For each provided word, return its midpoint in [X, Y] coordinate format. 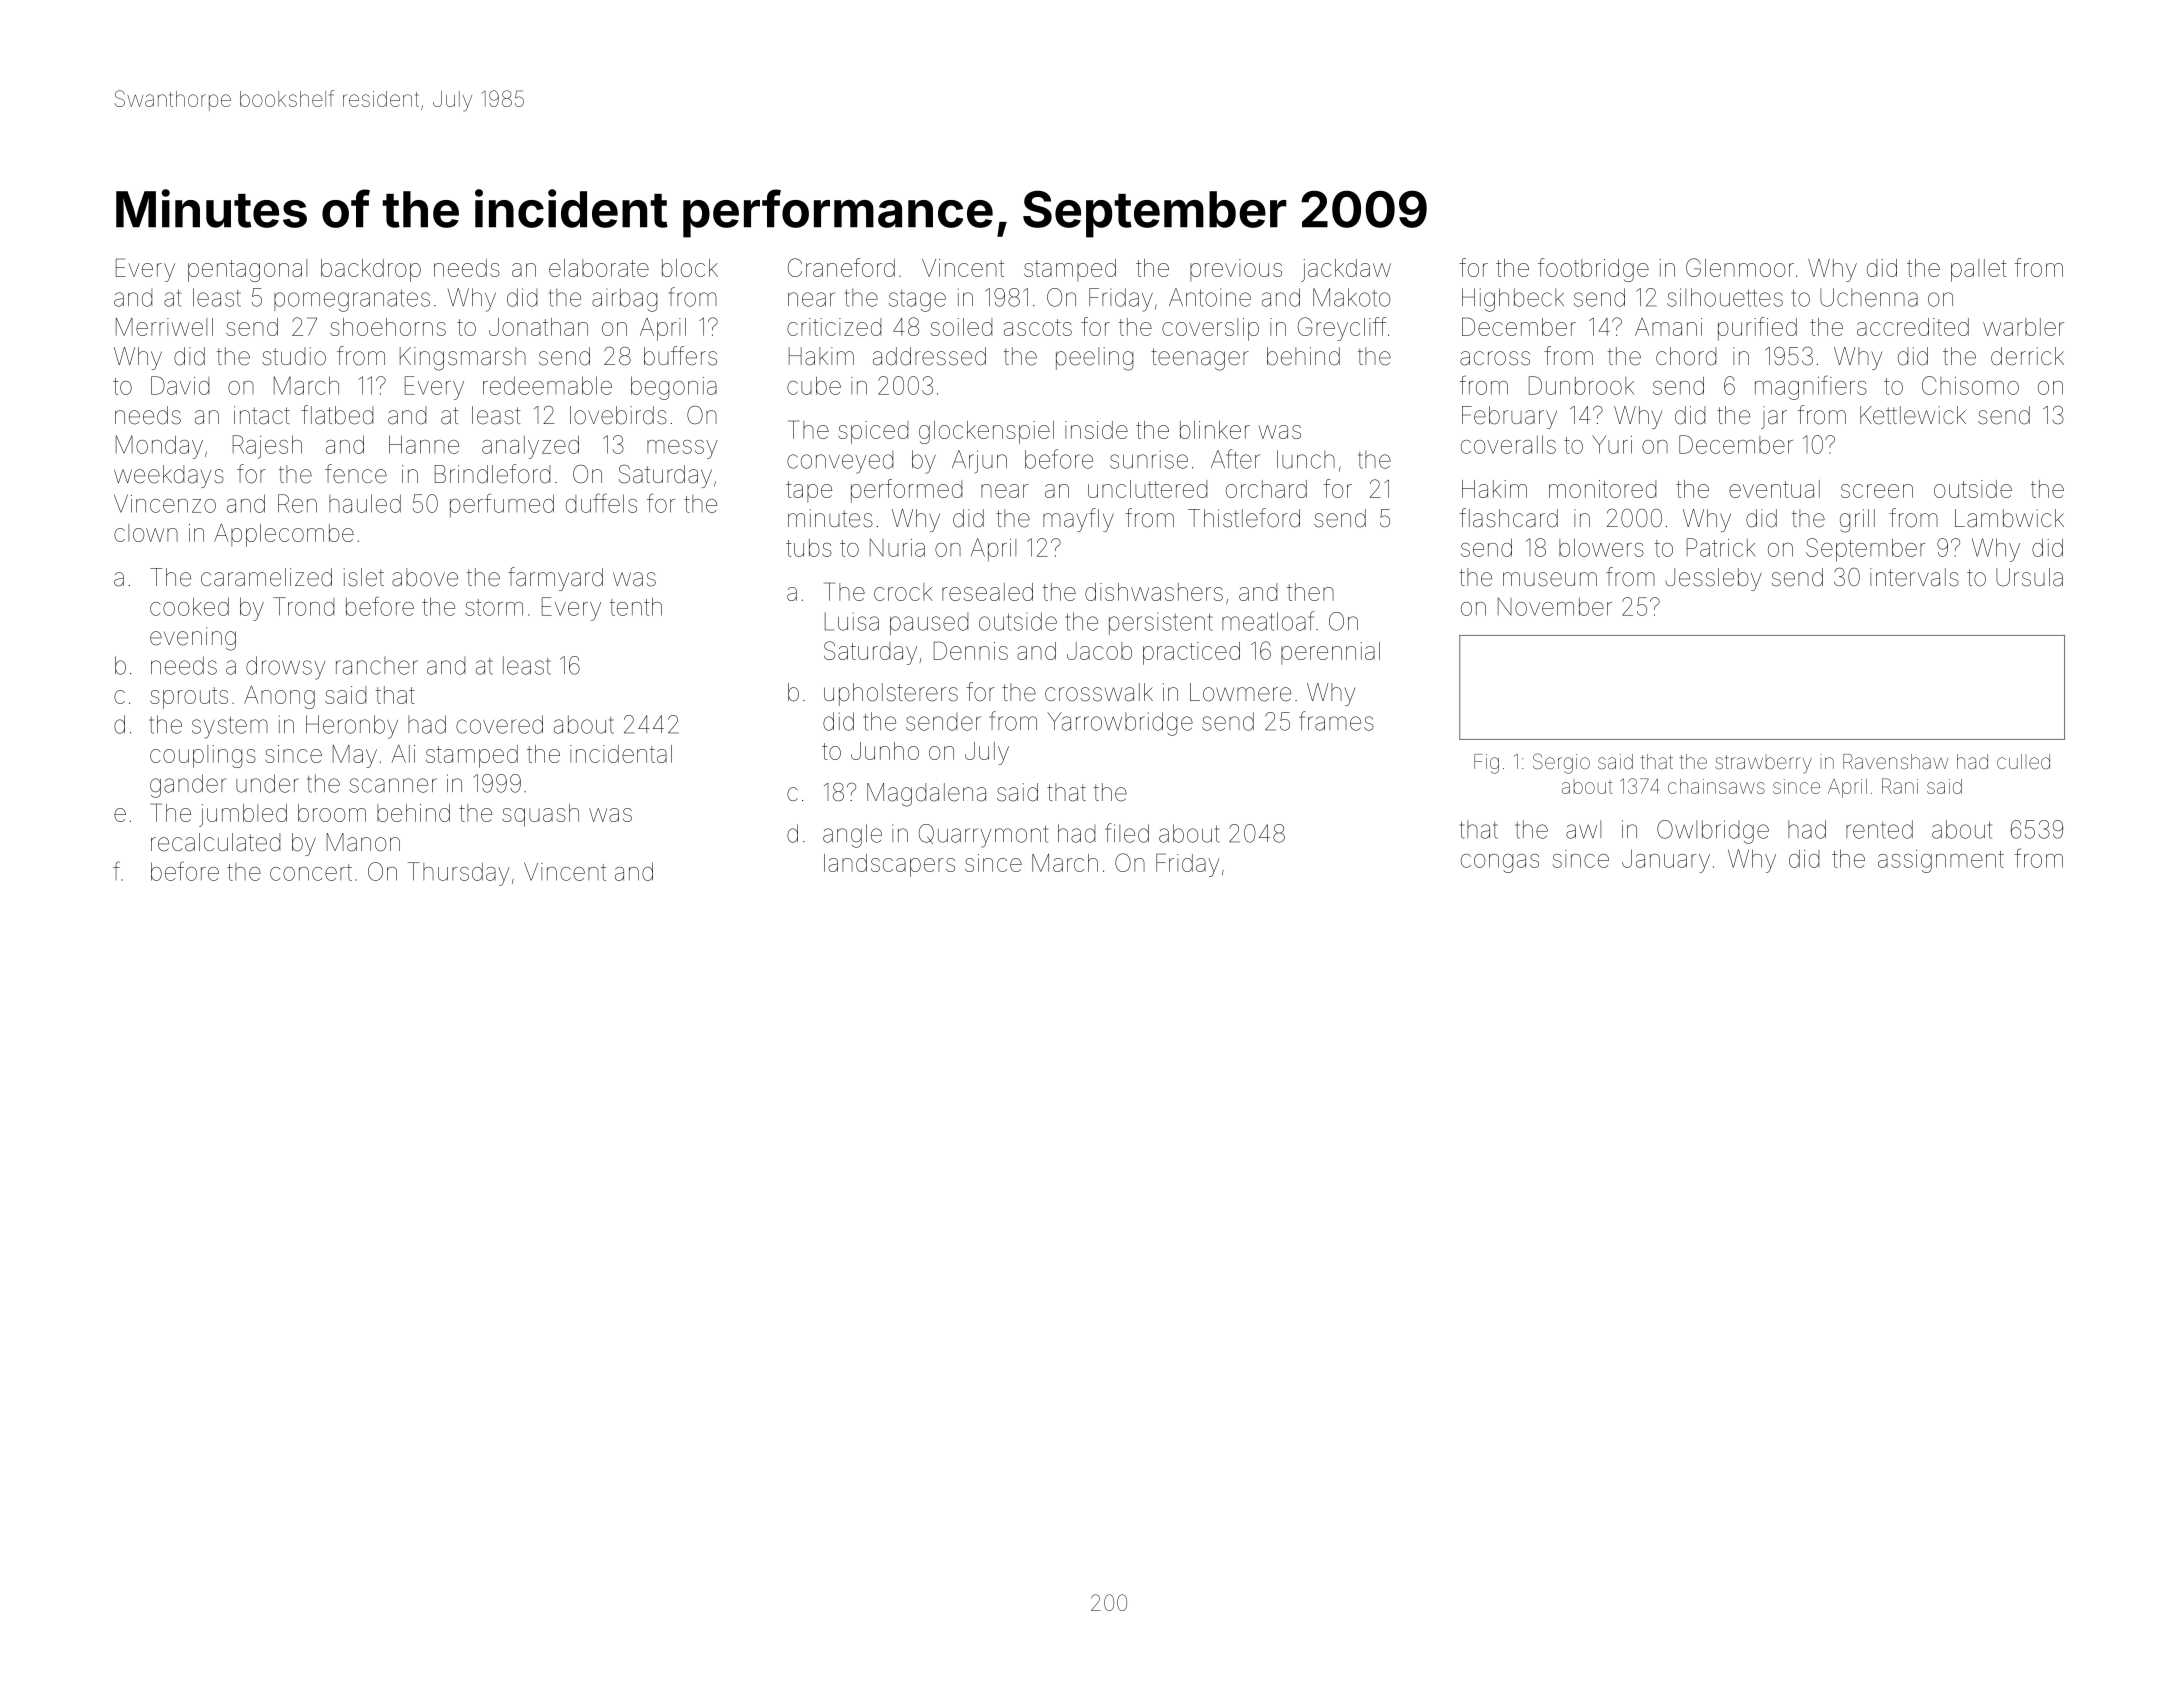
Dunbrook [1581, 385]
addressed [929, 356]
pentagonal [247, 270]
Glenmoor [1740, 267]
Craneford [841, 267]
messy [682, 449]
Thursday [459, 874]
